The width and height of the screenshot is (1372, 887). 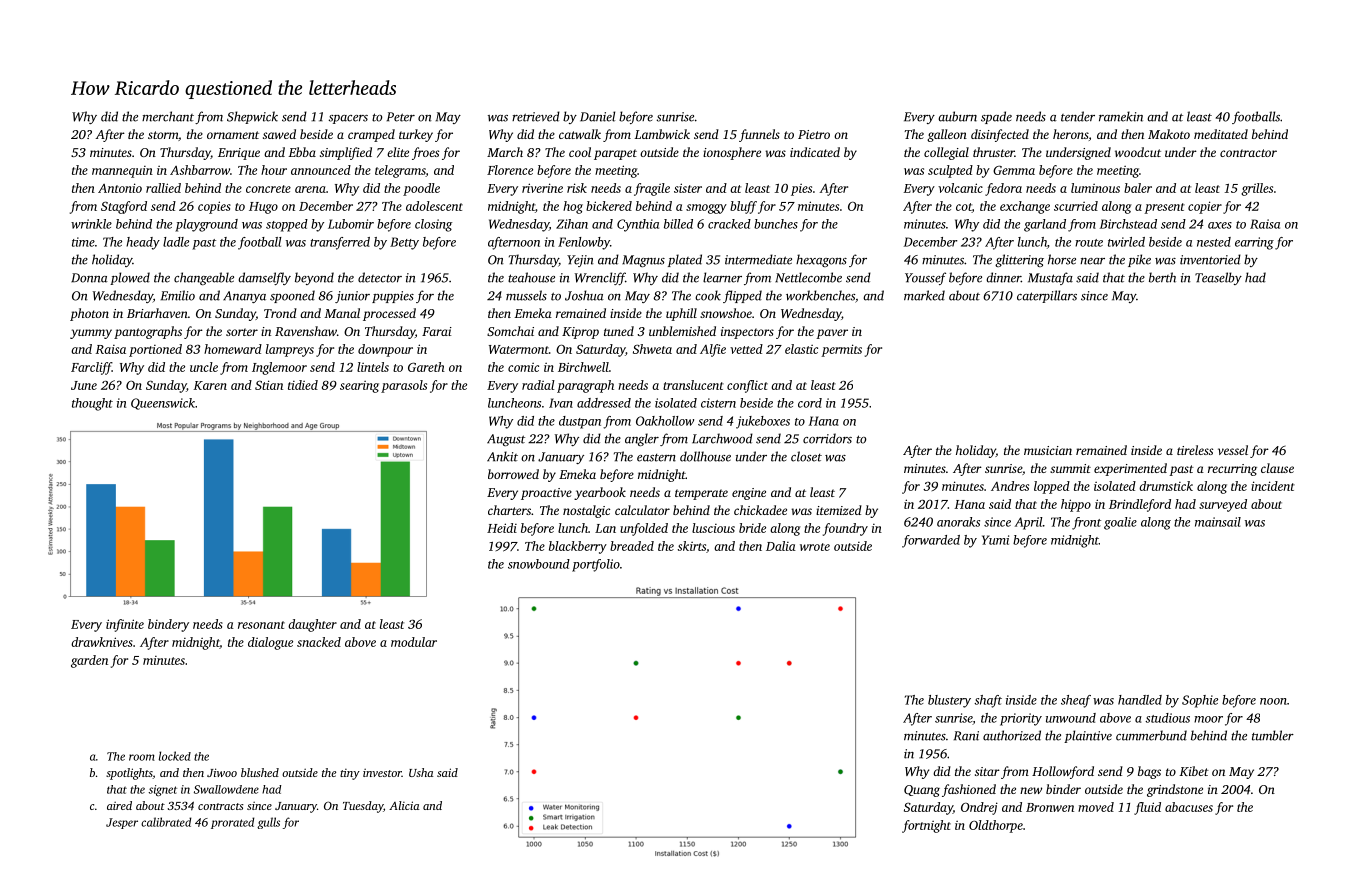 What do you see at coordinates (303, 385) in the screenshot?
I see `tidied` at bounding box center [303, 385].
